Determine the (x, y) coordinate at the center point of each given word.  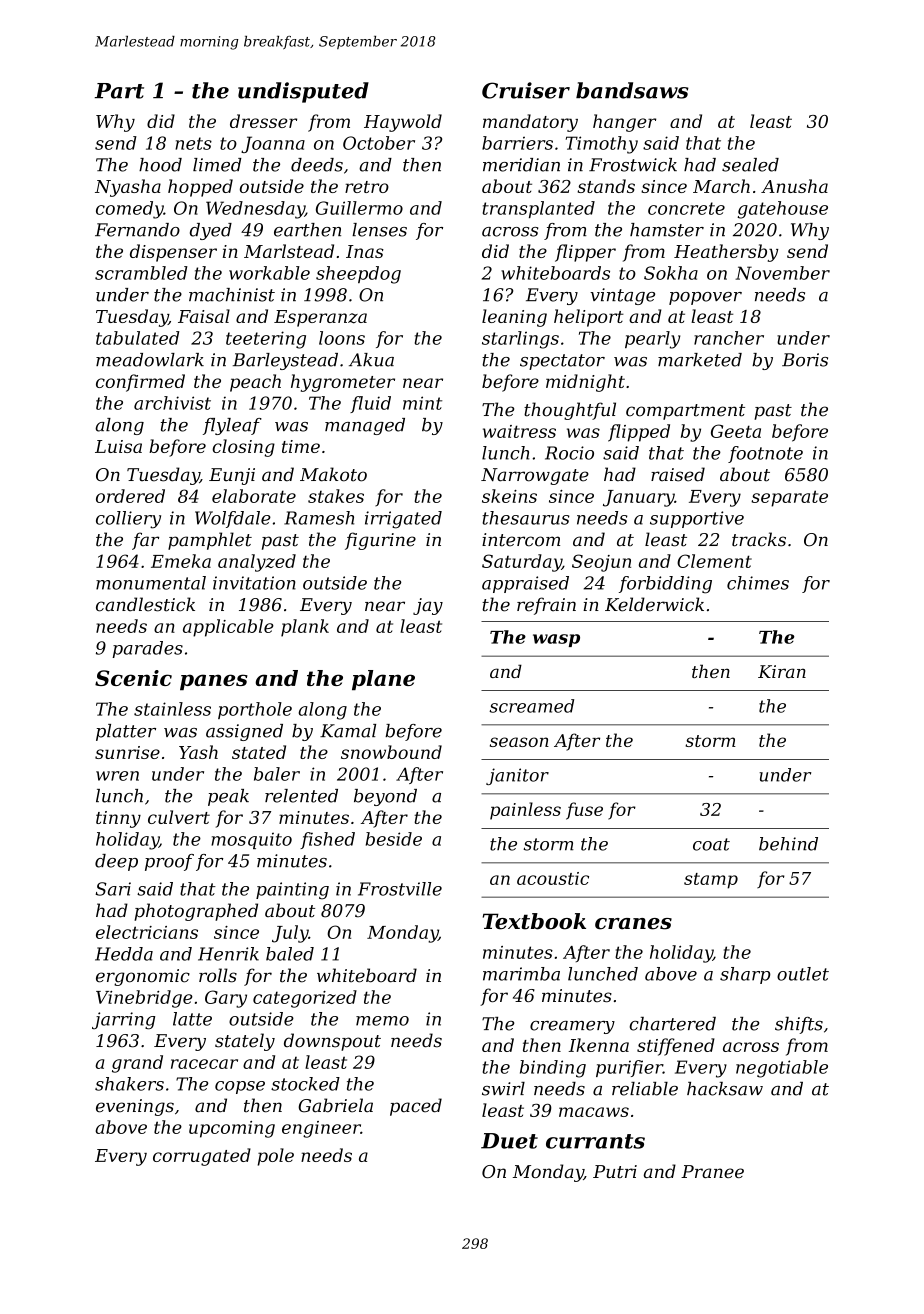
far (145, 541)
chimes (758, 583)
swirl (503, 1089)
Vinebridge (144, 999)
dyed (211, 231)
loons (342, 338)
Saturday (522, 563)
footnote (765, 454)
